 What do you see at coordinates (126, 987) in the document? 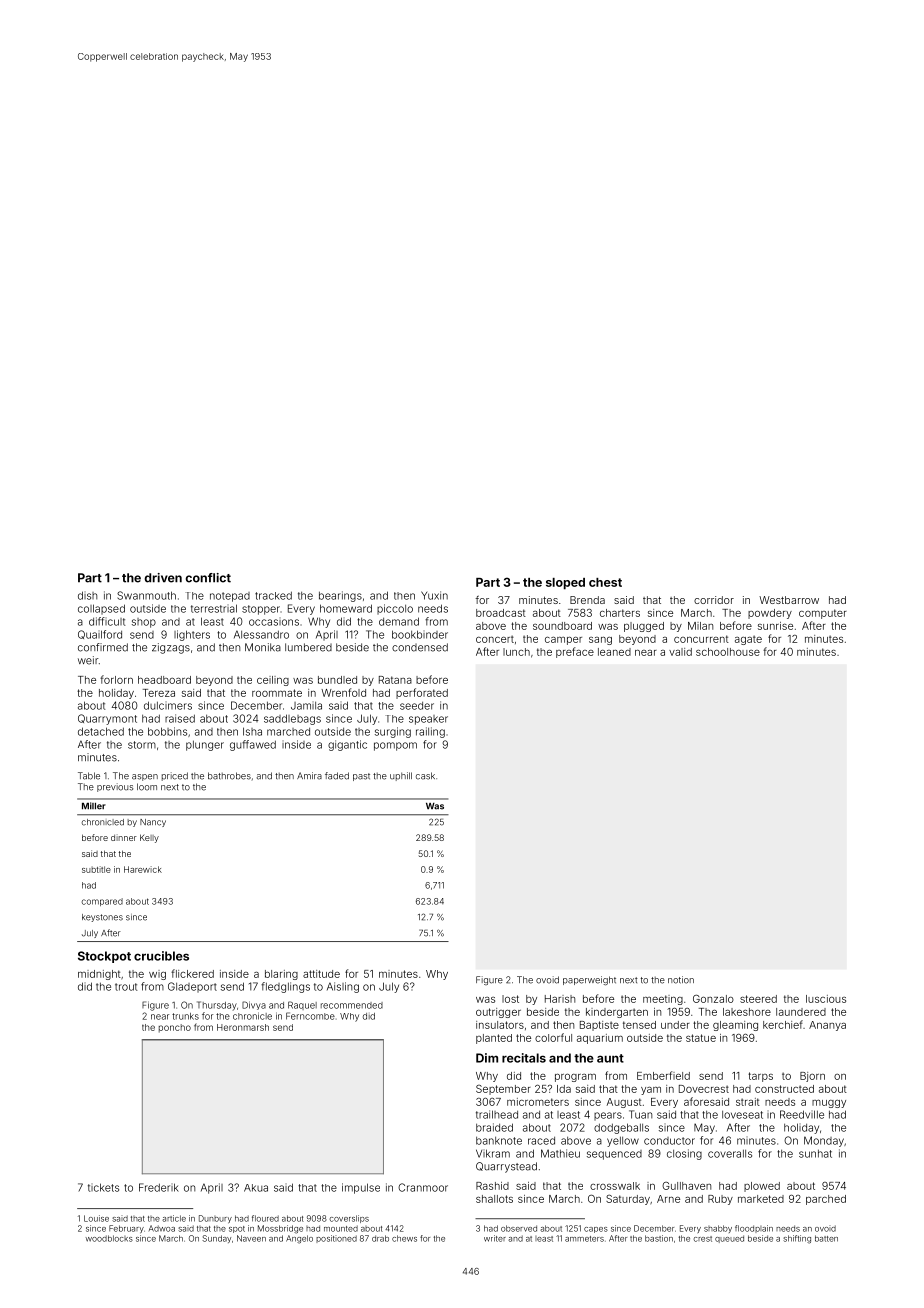
I see `trout` at bounding box center [126, 987].
